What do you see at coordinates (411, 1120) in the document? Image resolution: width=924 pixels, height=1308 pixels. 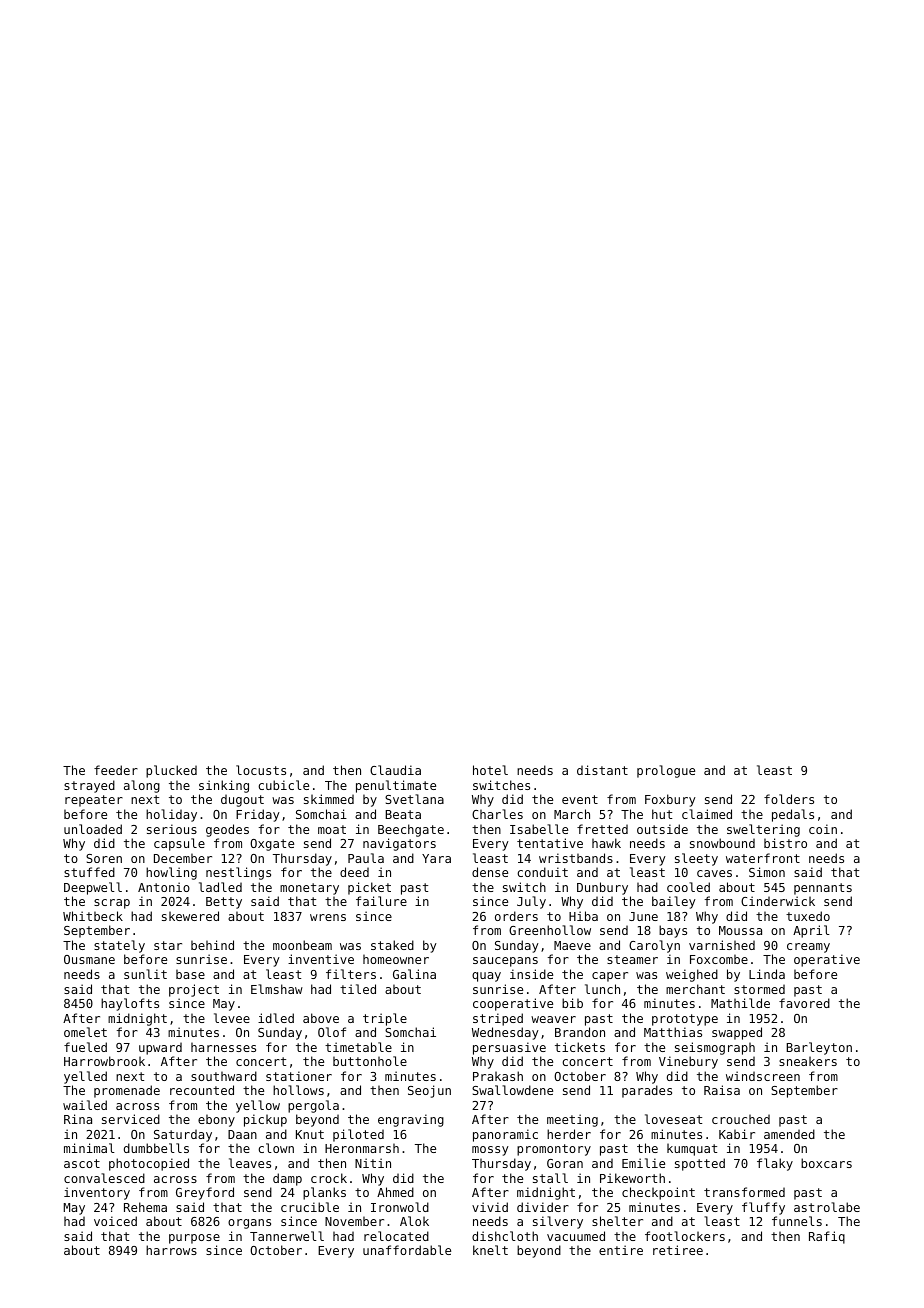 I see `engraving` at bounding box center [411, 1120].
